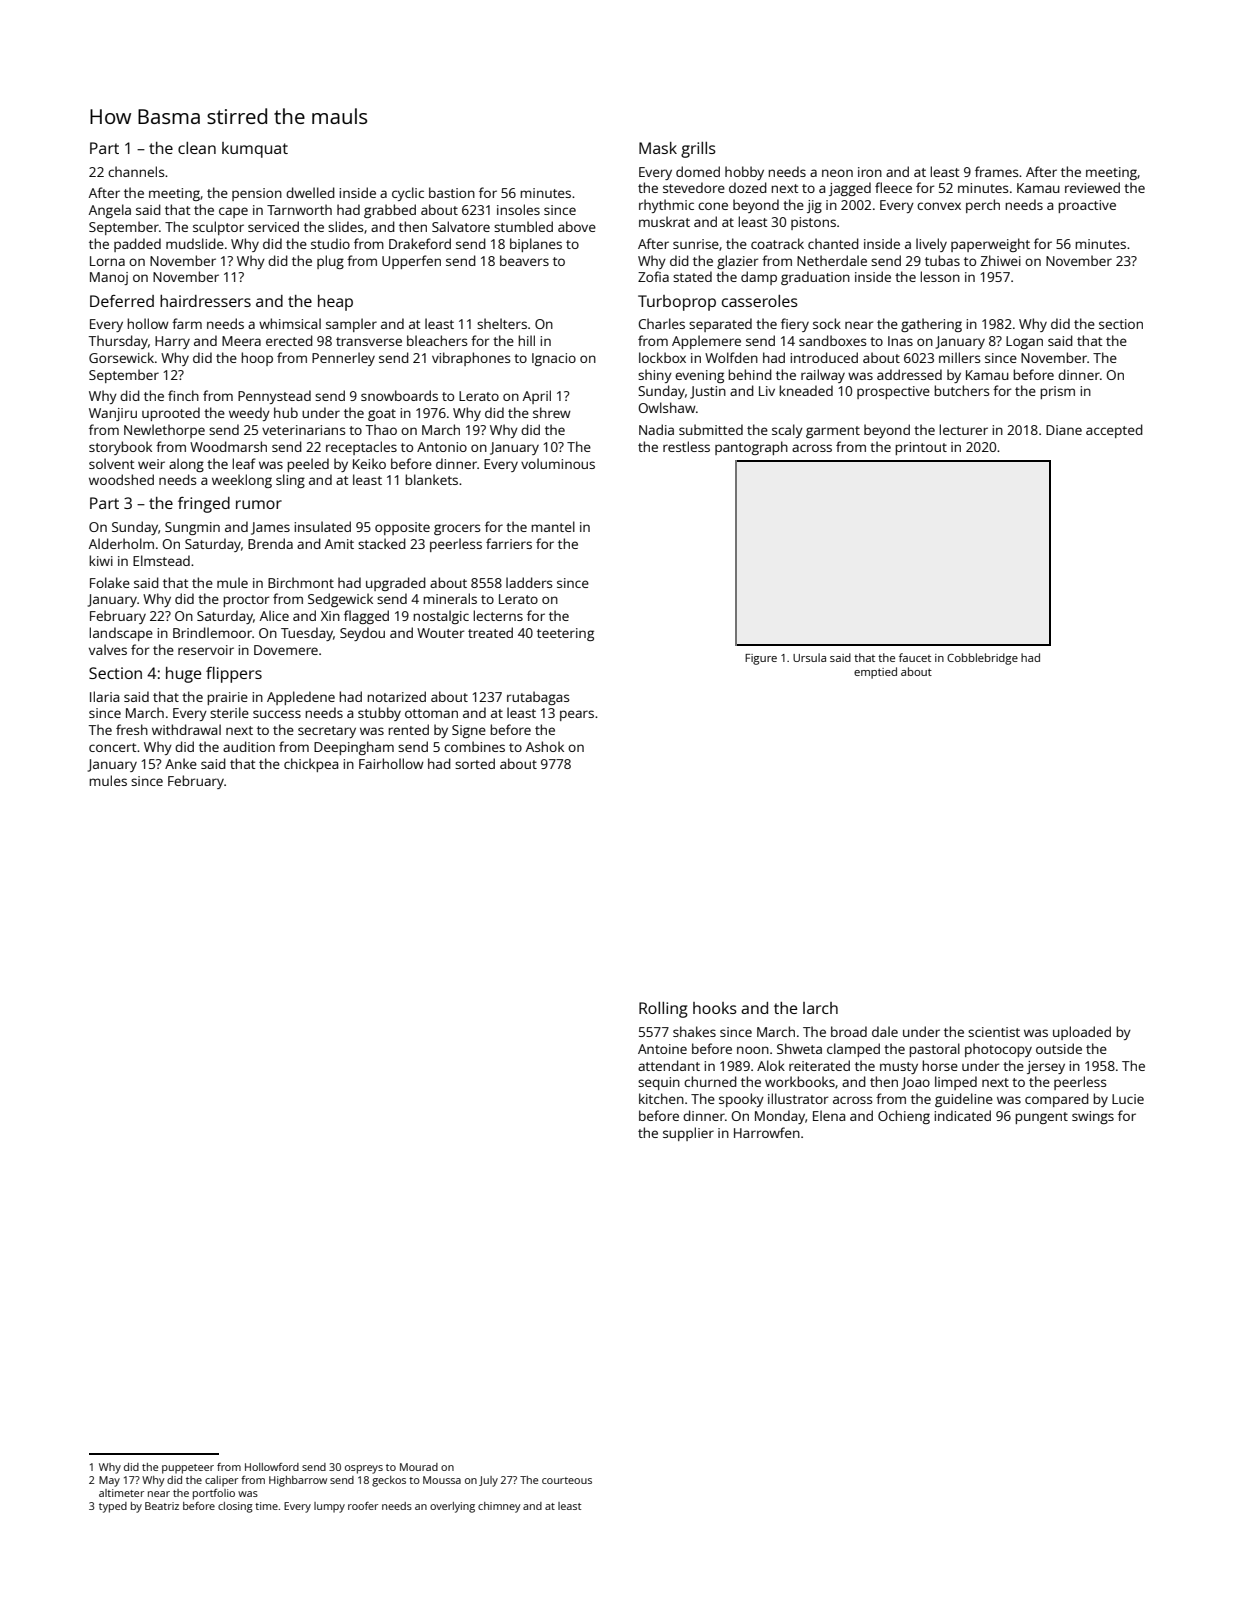 This document has width=1237, height=1601. Describe the element at coordinates (499, 1507) in the document. I see `chimney` at that location.
